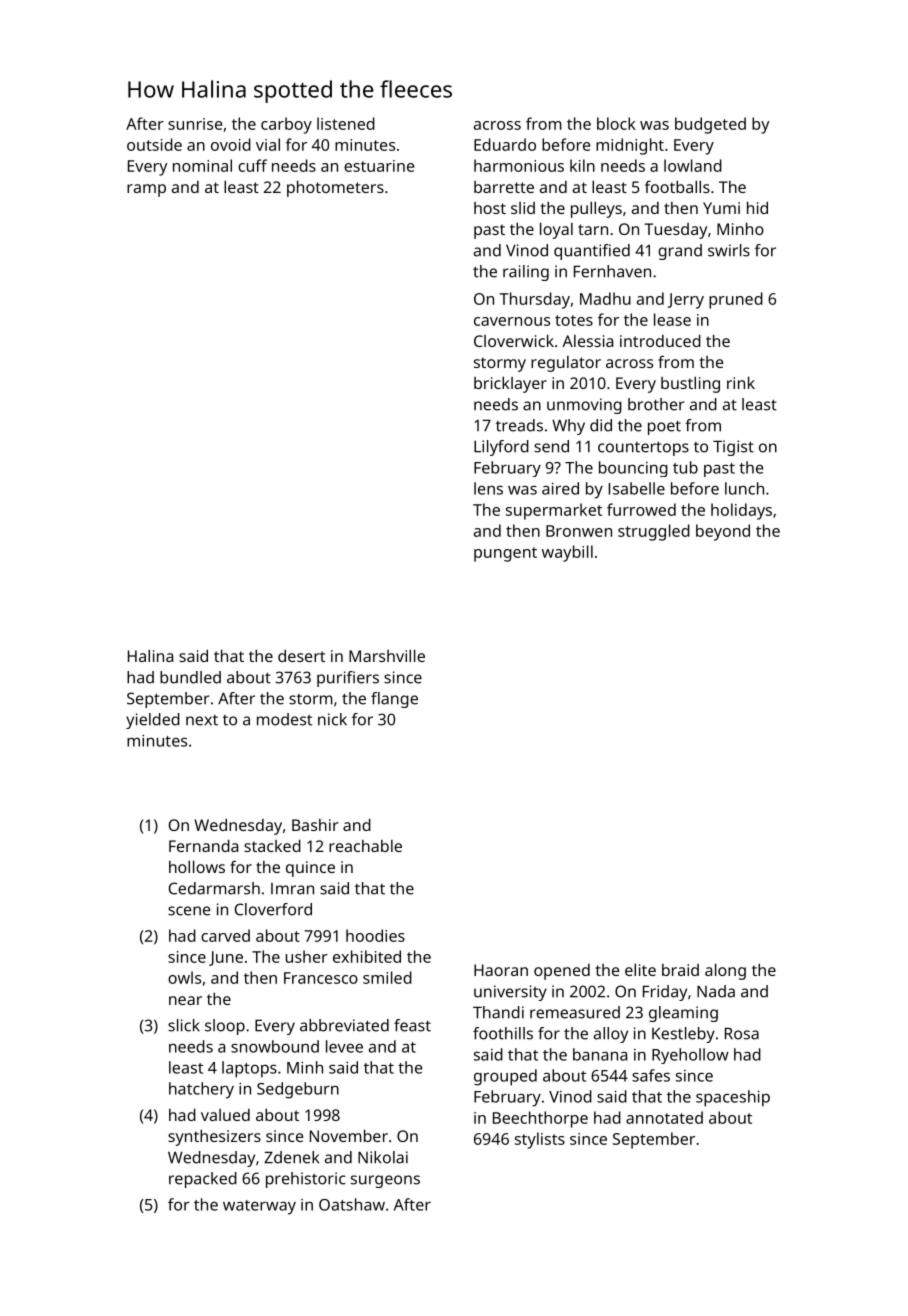 The image size is (908, 1316). I want to click on braid, so click(680, 970).
